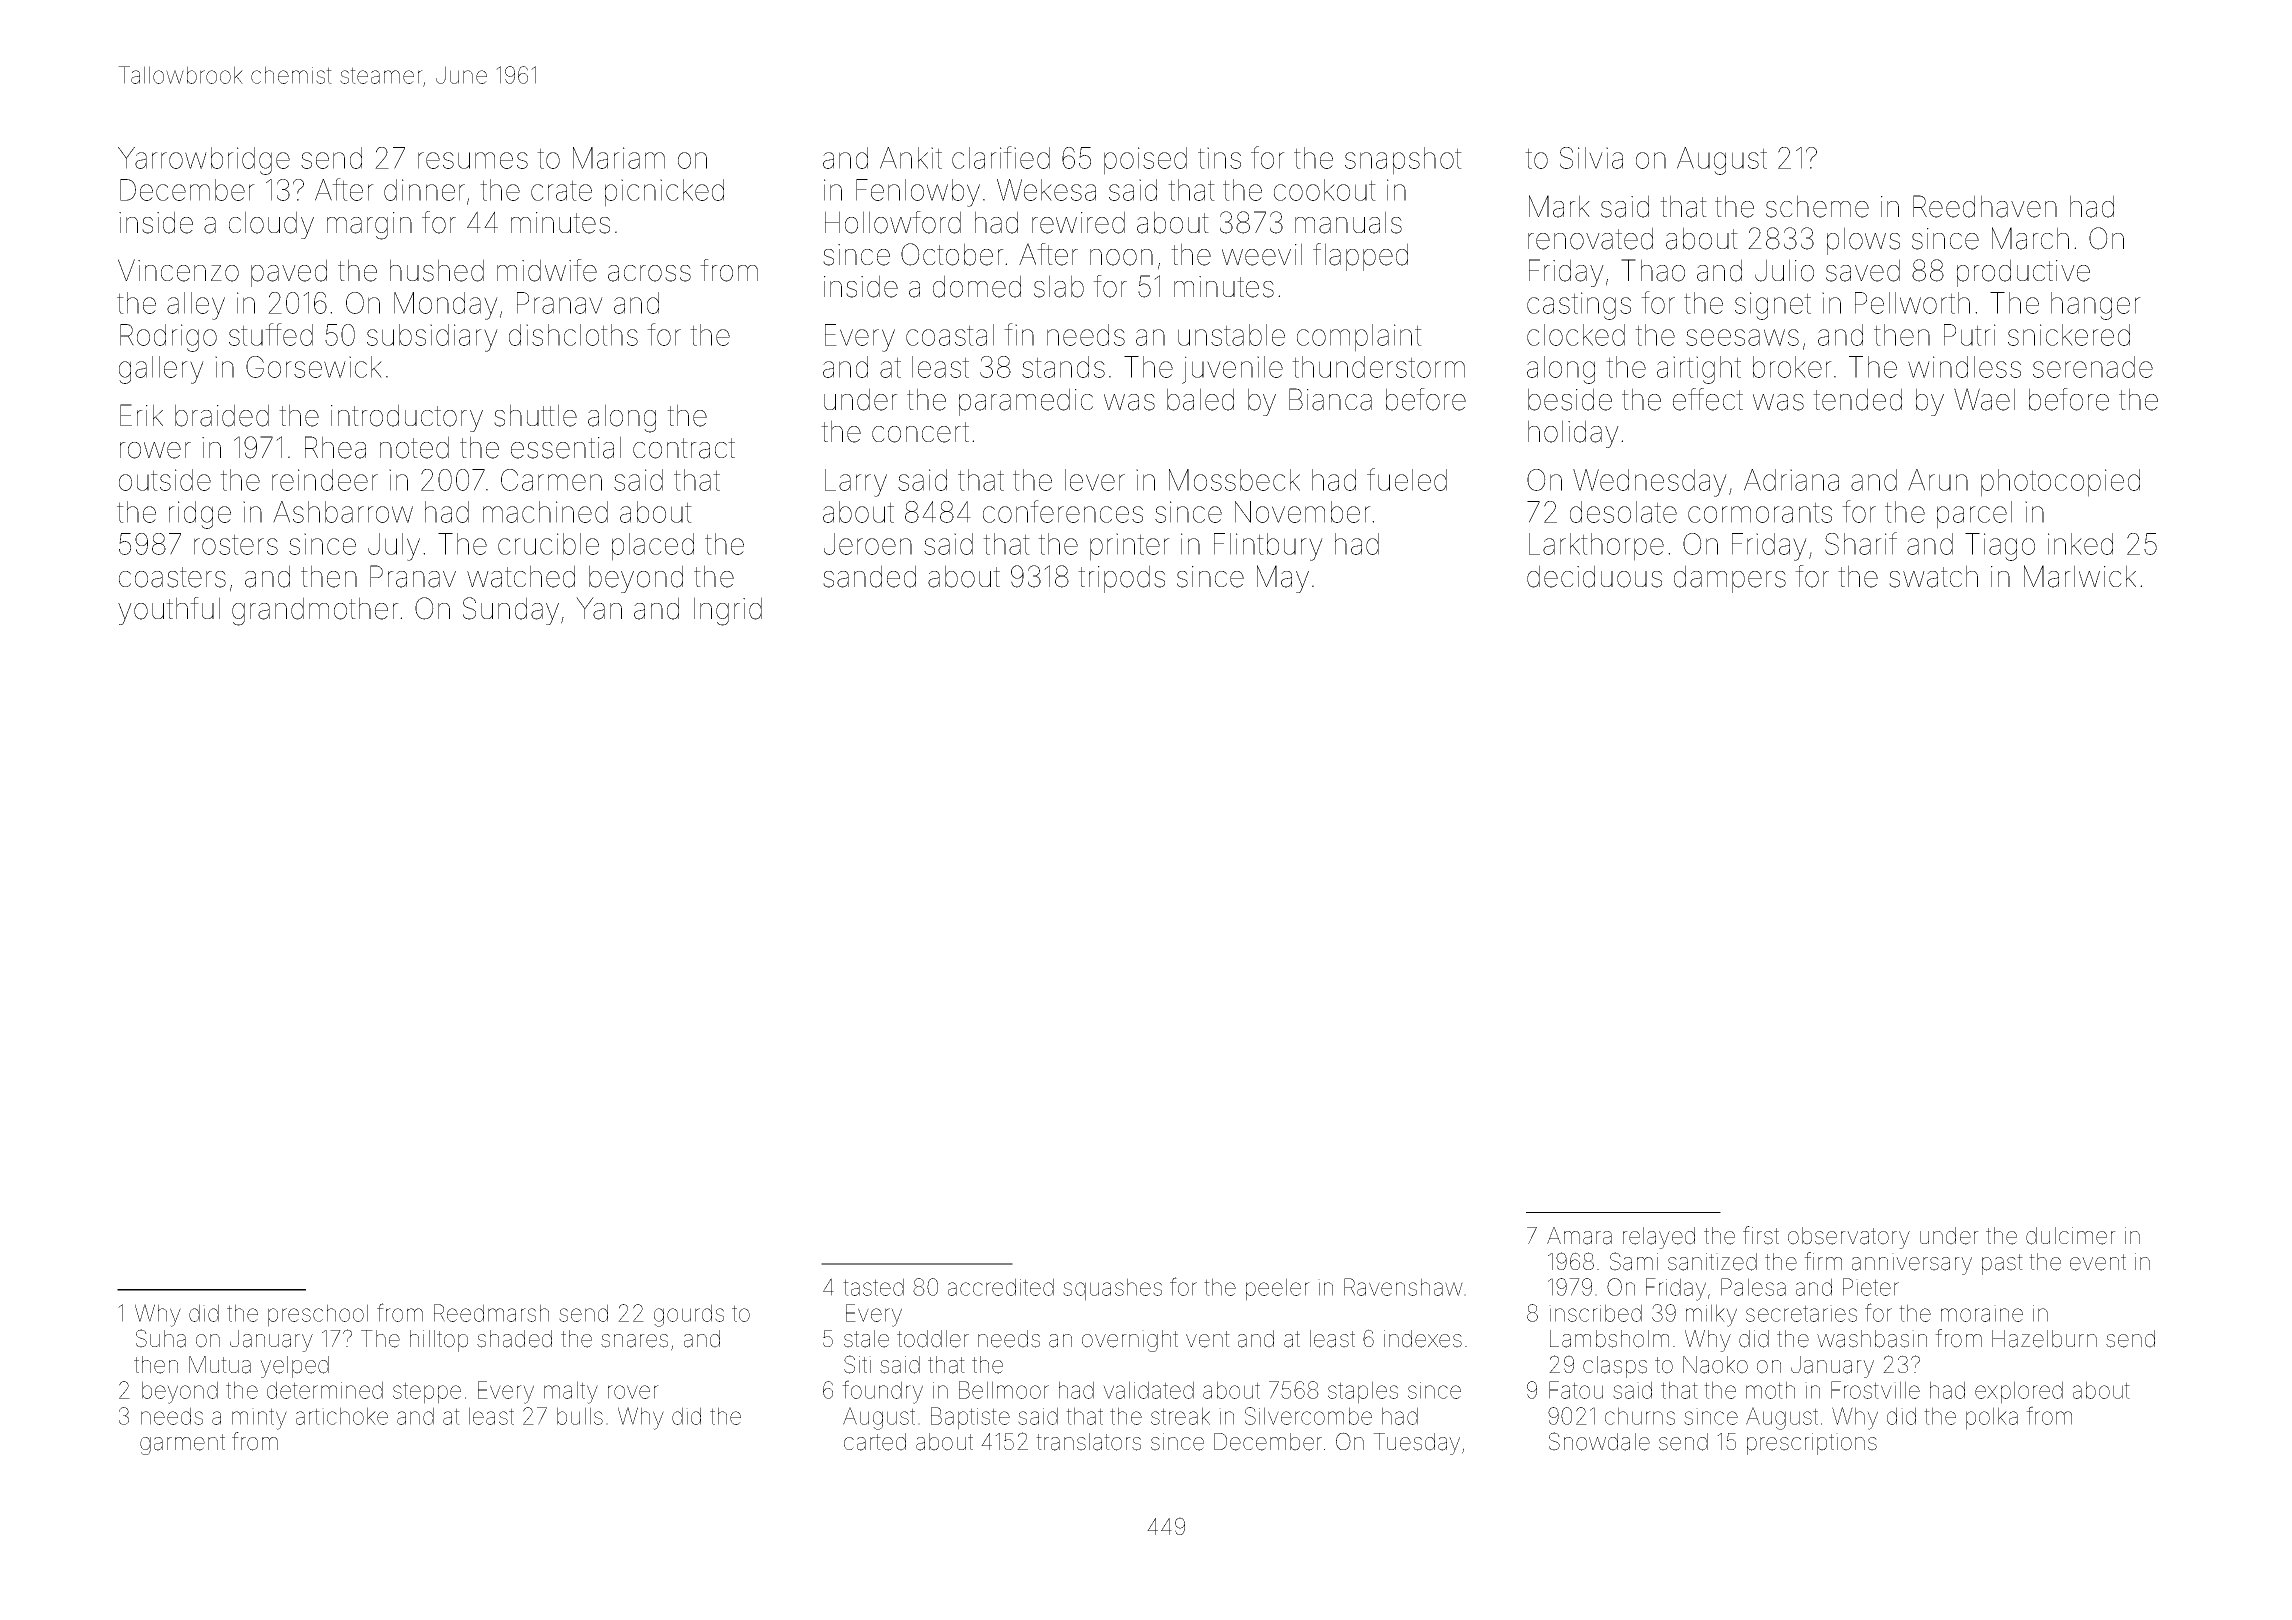 This screenshot has width=2292, height=1620. I want to click on Rhea, so click(335, 447).
